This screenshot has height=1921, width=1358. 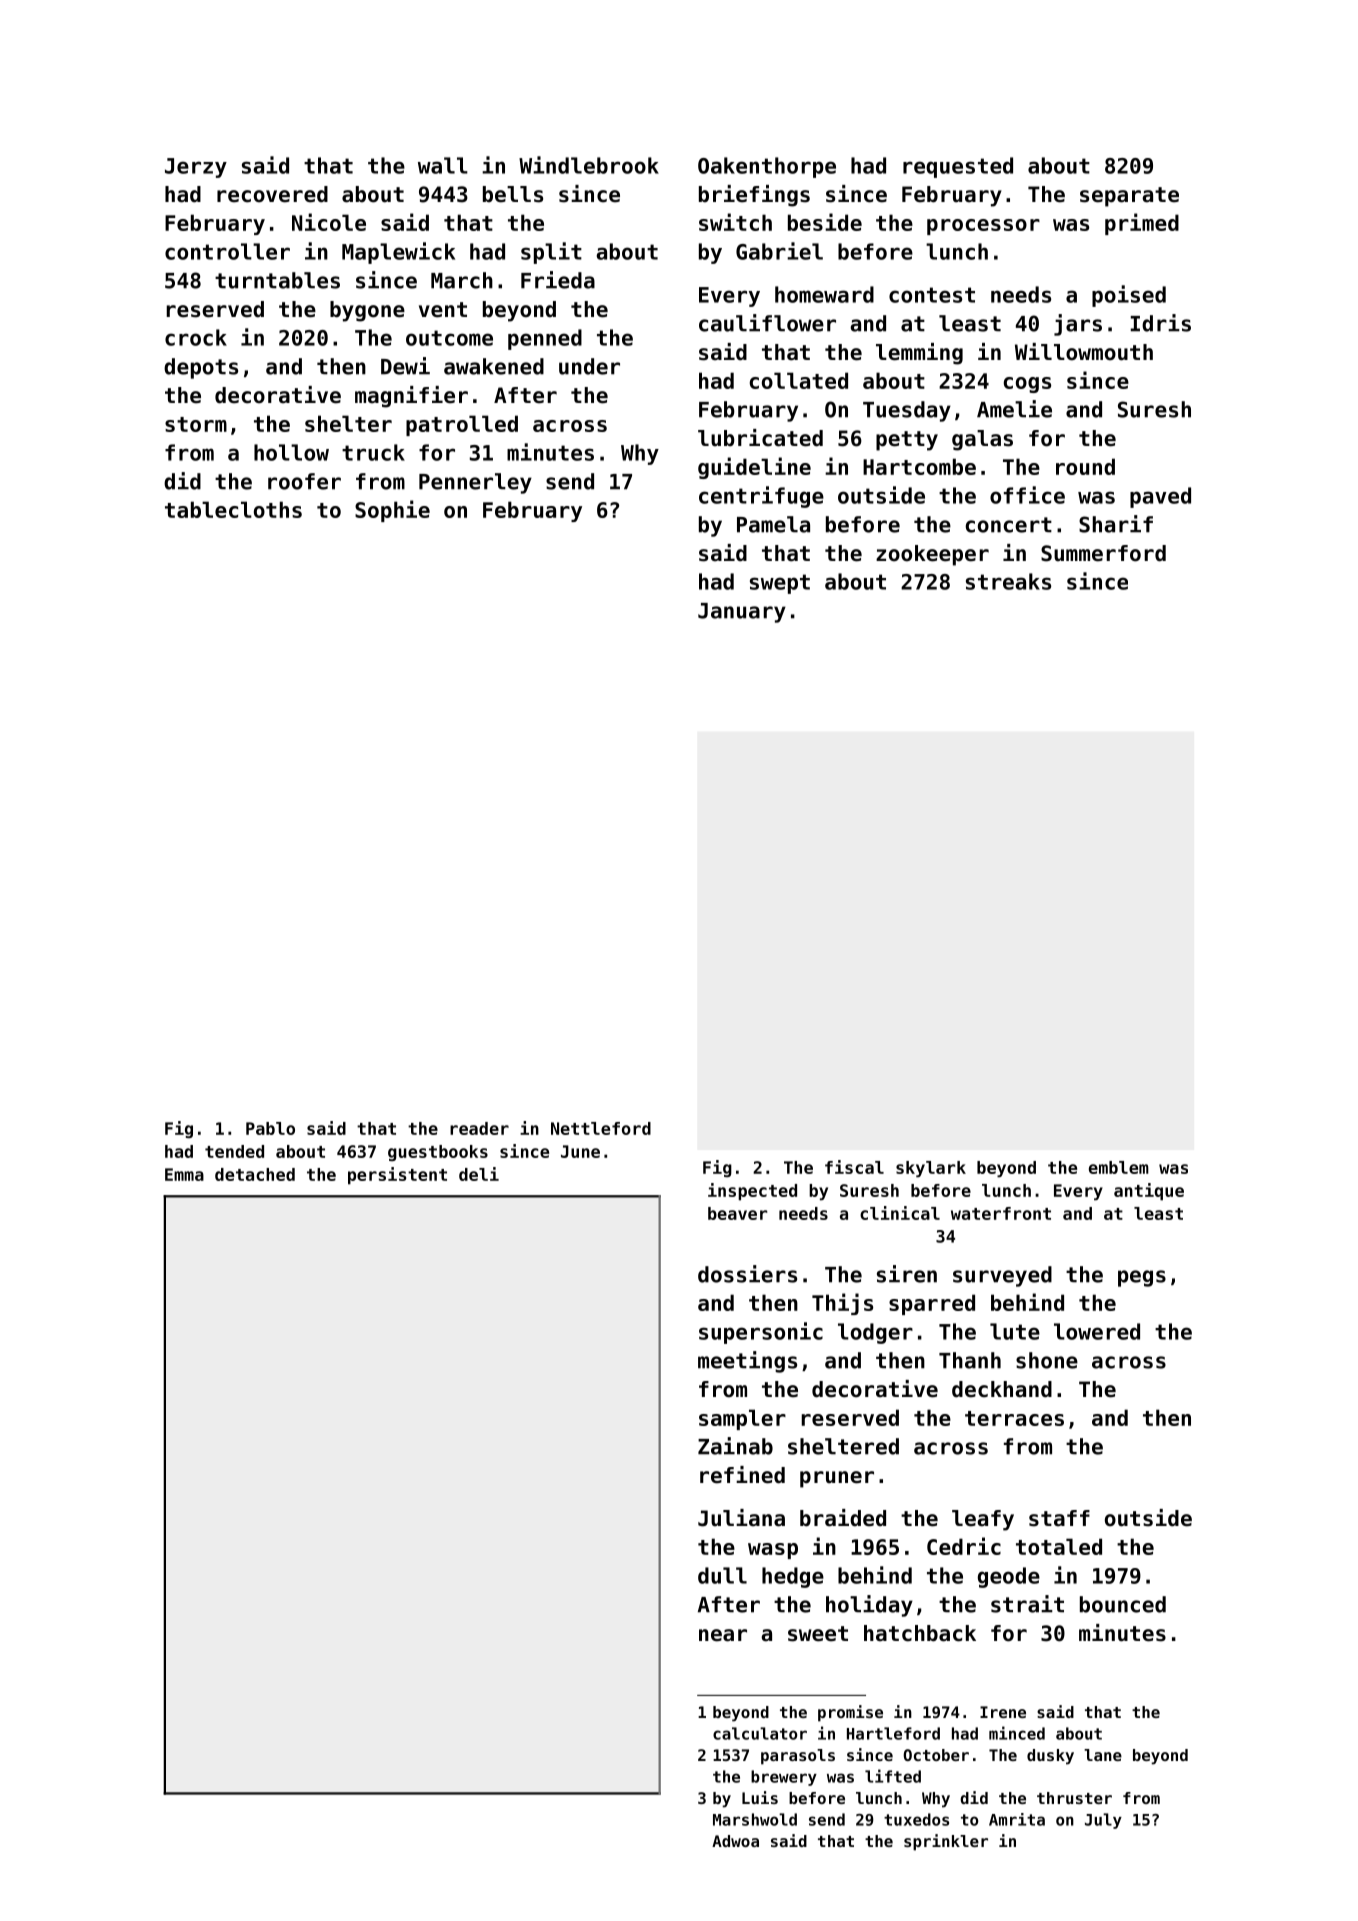 What do you see at coordinates (722, 1575) in the screenshot?
I see `dull` at bounding box center [722, 1575].
